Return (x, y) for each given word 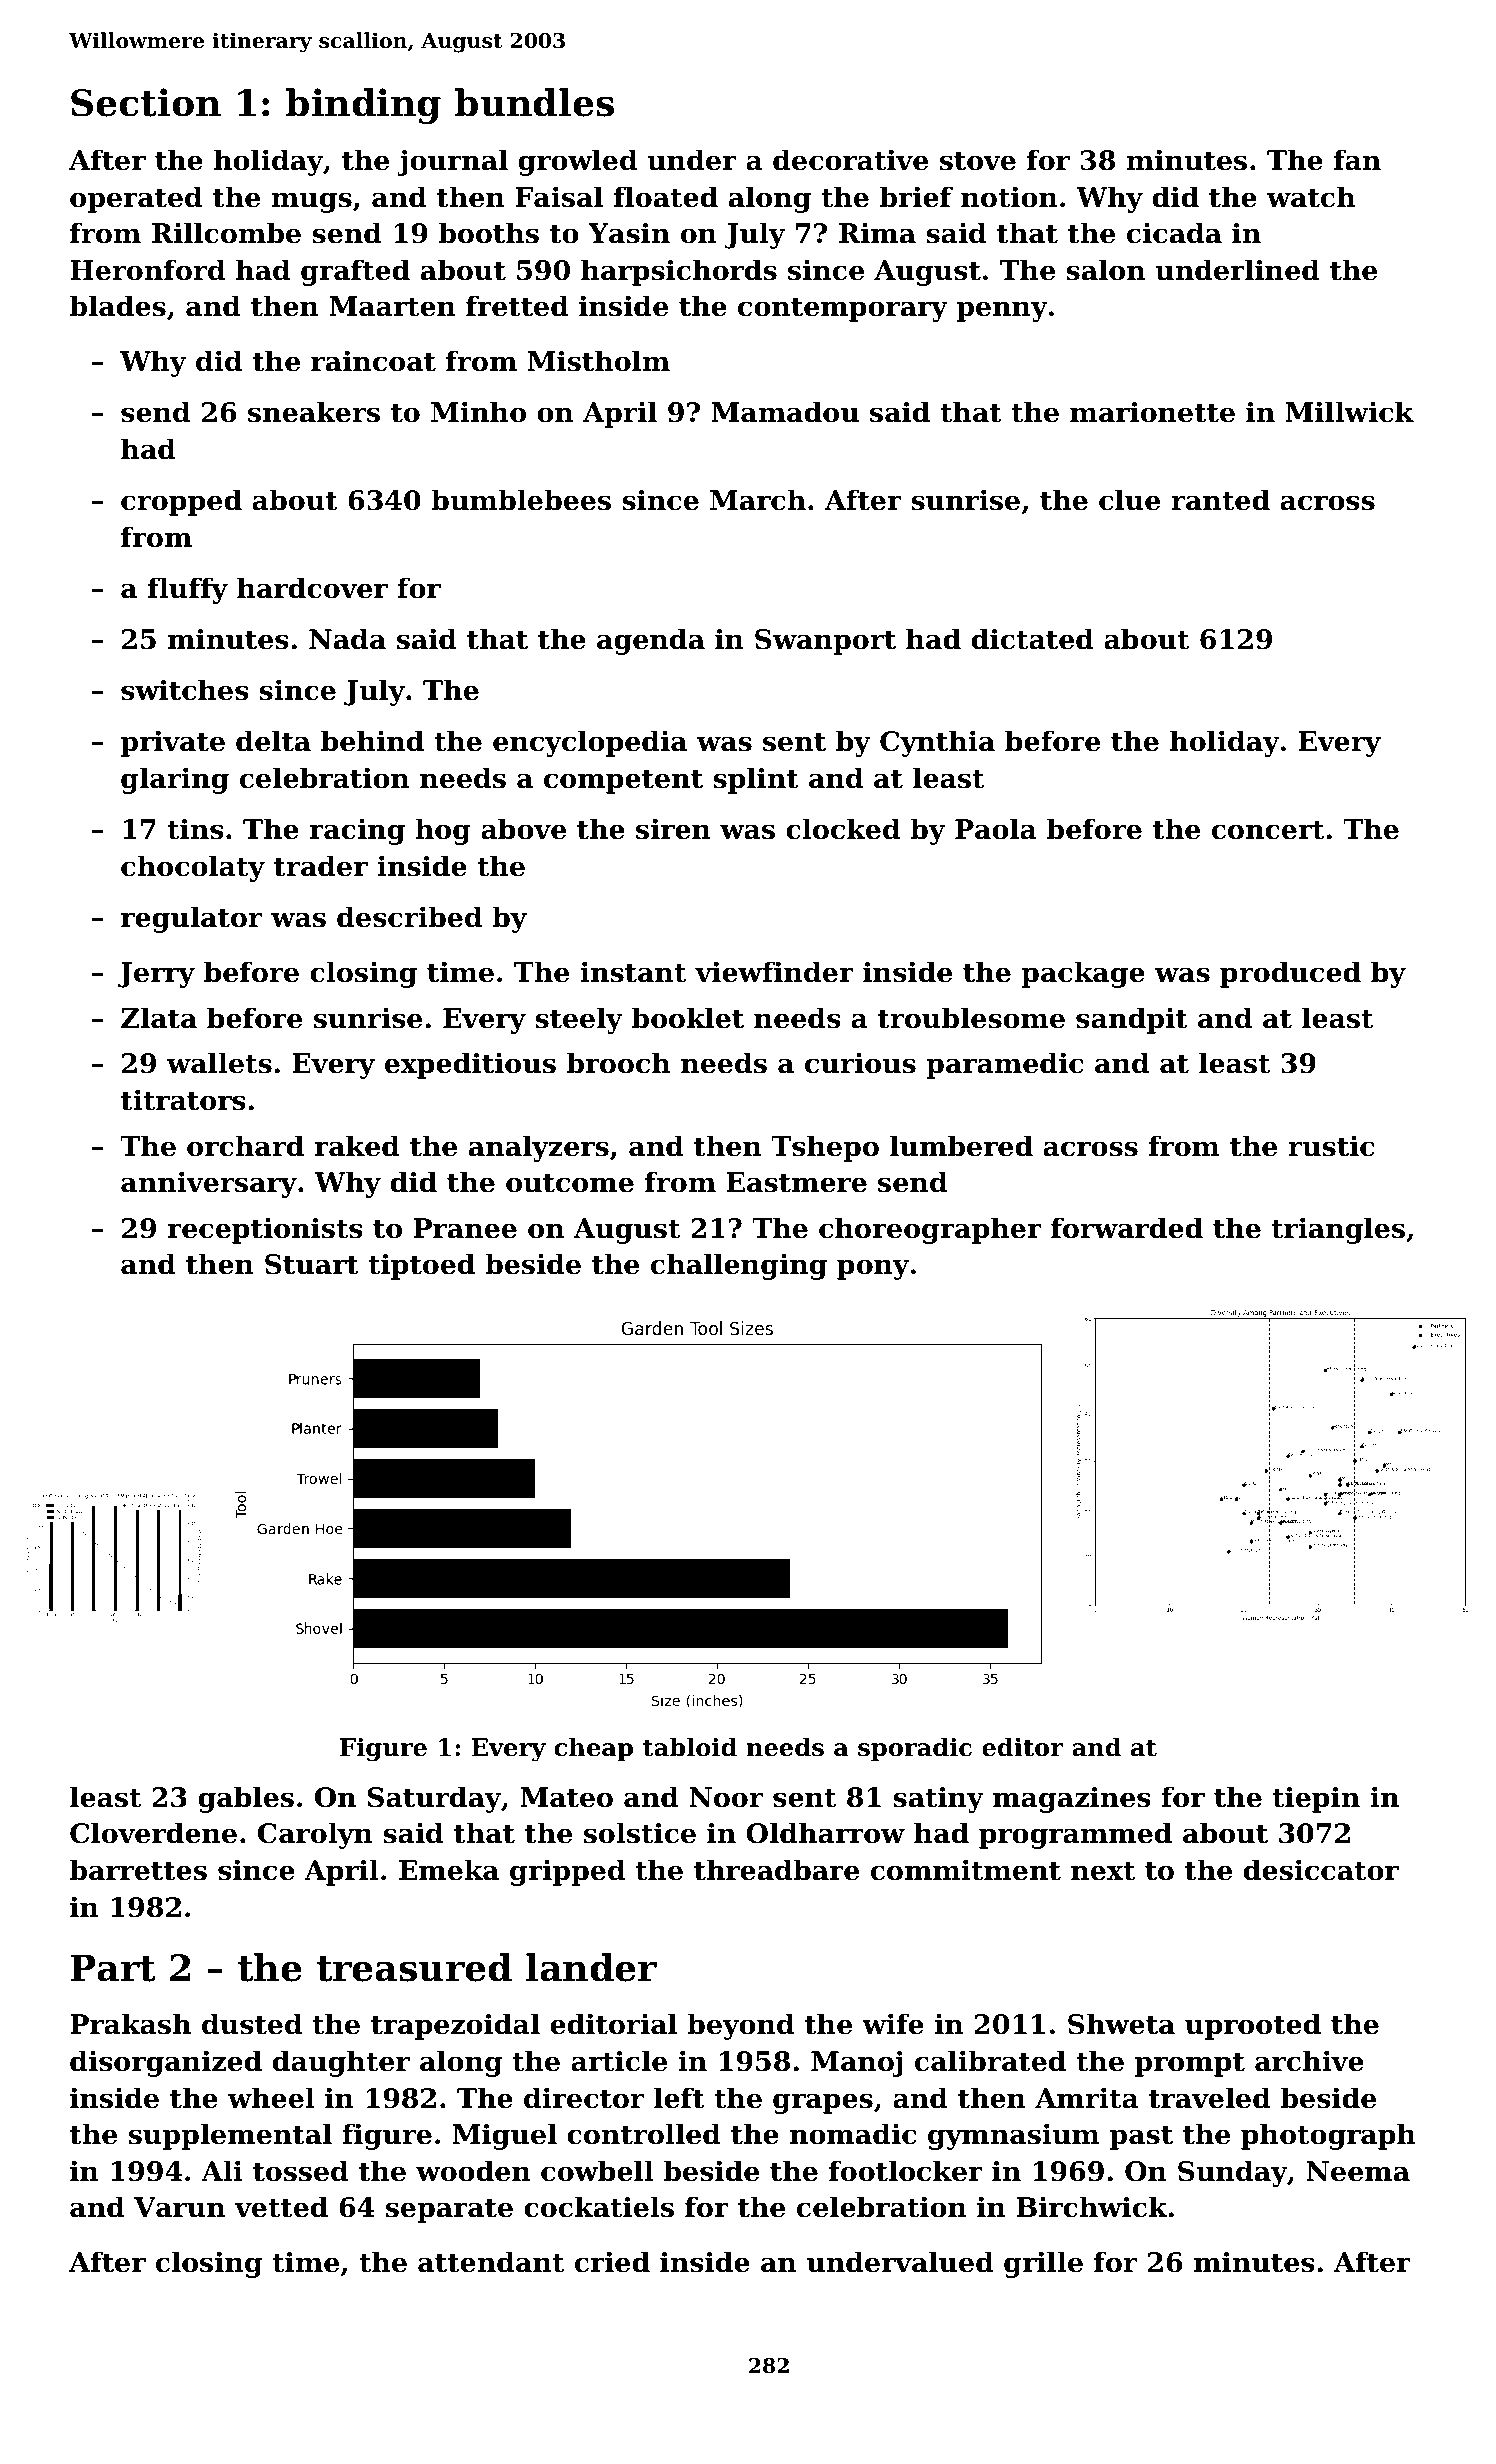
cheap (593, 1749)
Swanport (825, 642)
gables (246, 1799)
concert (1268, 830)
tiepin (1316, 1799)
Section (146, 102)
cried (612, 2262)
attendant (491, 2262)
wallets (219, 1063)
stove (978, 161)
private (173, 743)
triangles (1338, 1230)
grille (1043, 2264)
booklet (688, 1018)
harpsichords (679, 272)
